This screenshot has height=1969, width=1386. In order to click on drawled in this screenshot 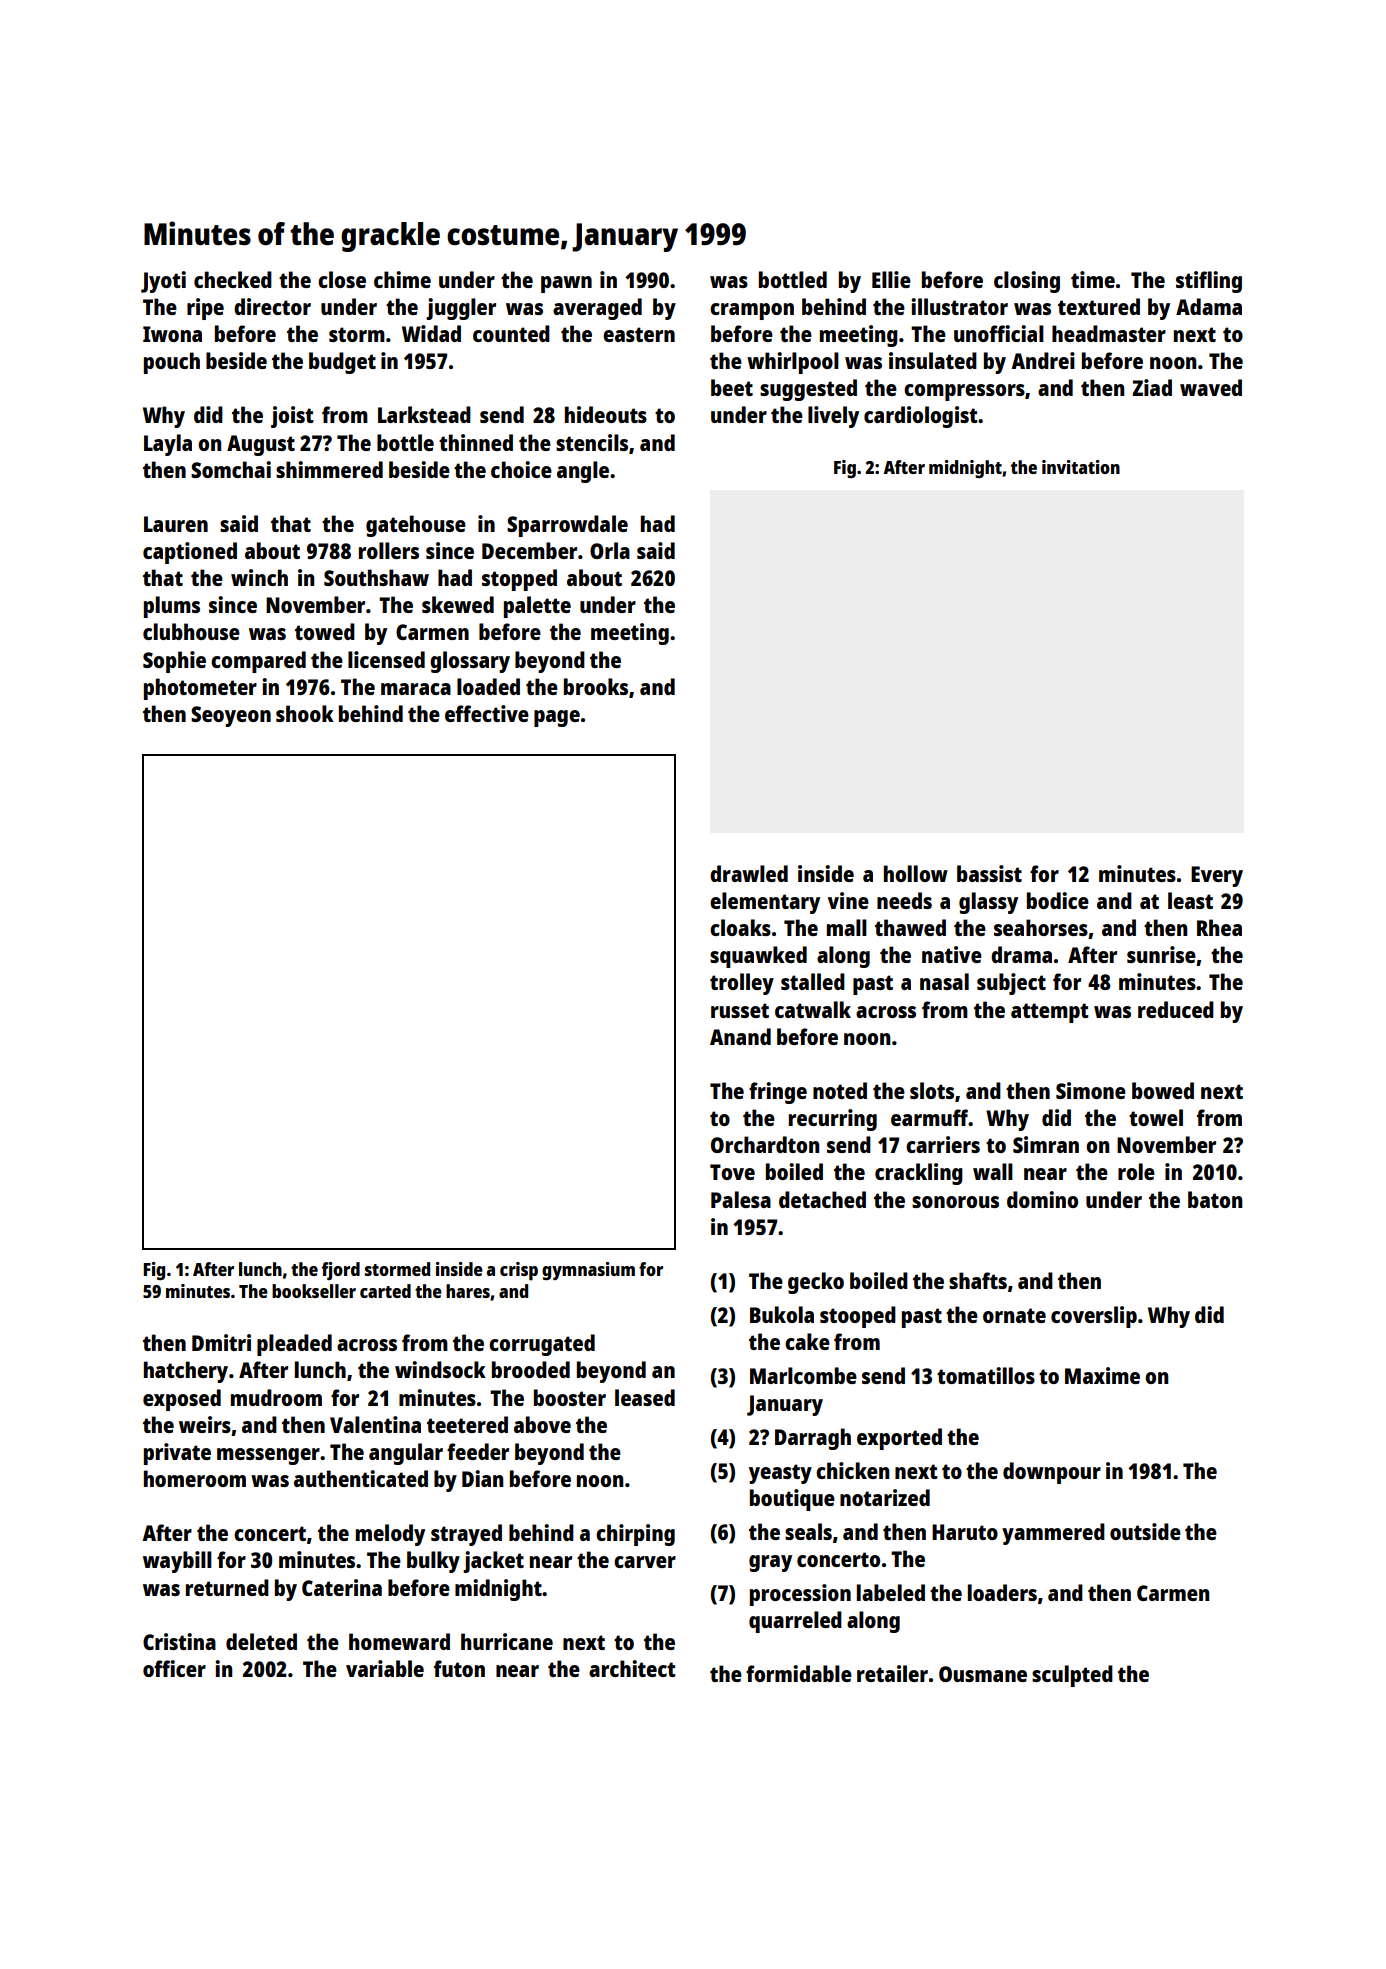, I will do `click(749, 873)`.
